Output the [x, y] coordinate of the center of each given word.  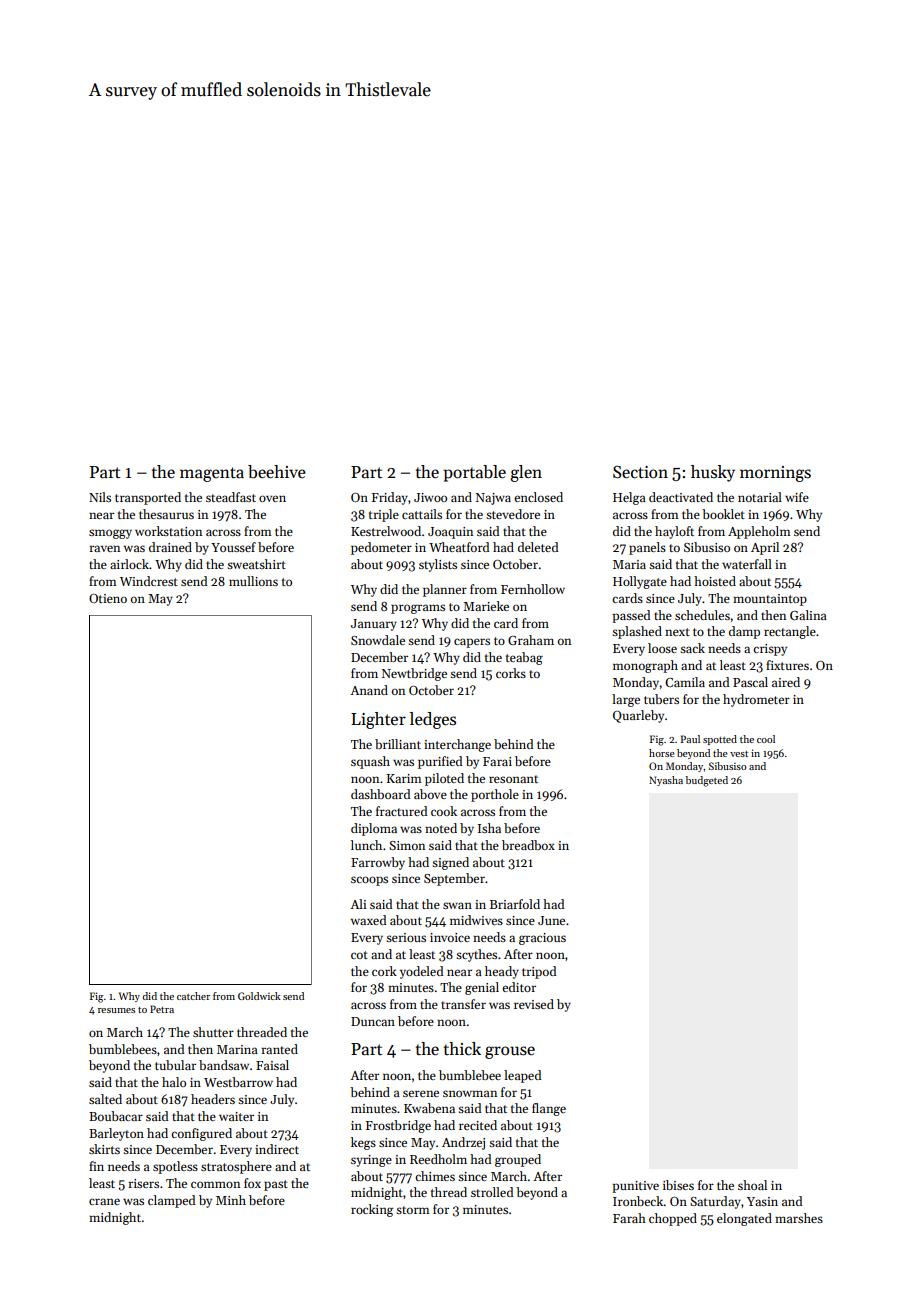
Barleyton [116, 1134]
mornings [775, 474]
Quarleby [638, 716]
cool [766, 739]
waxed [368, 920]
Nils [100, 497]
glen [526, 473]
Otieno [108, 598]
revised [534, 1004]
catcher [193, 996]
